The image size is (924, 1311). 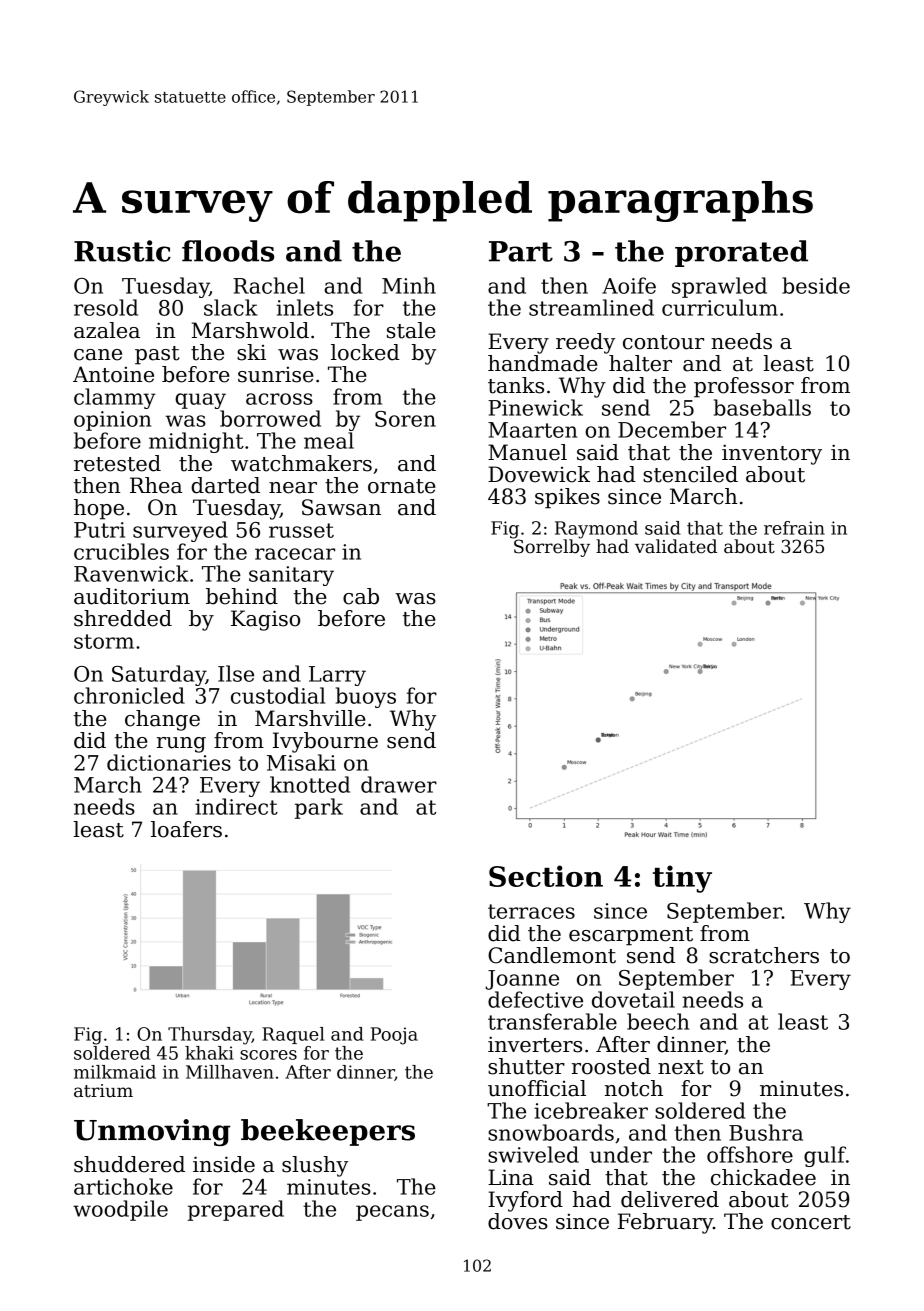 I want to click on Section, so click(x=546, y=876).
